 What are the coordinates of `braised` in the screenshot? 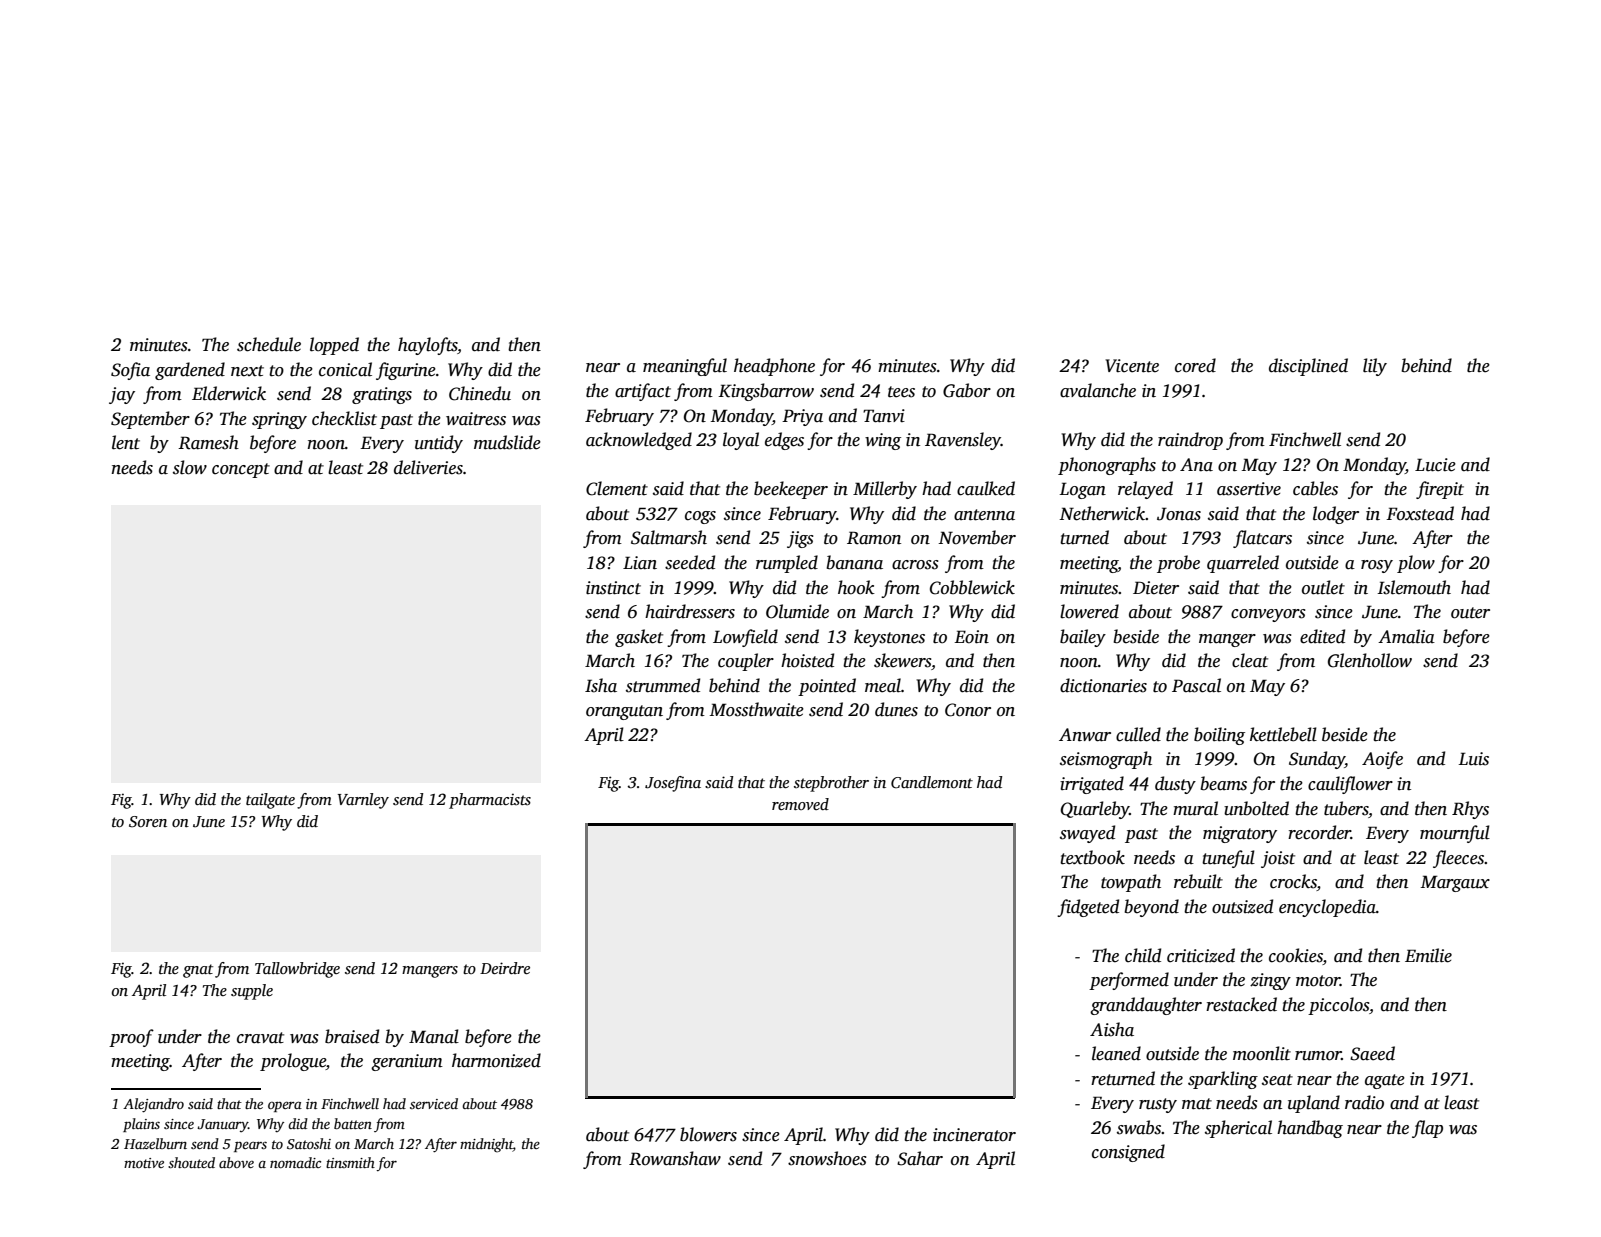 It's located at (352, 1036).
